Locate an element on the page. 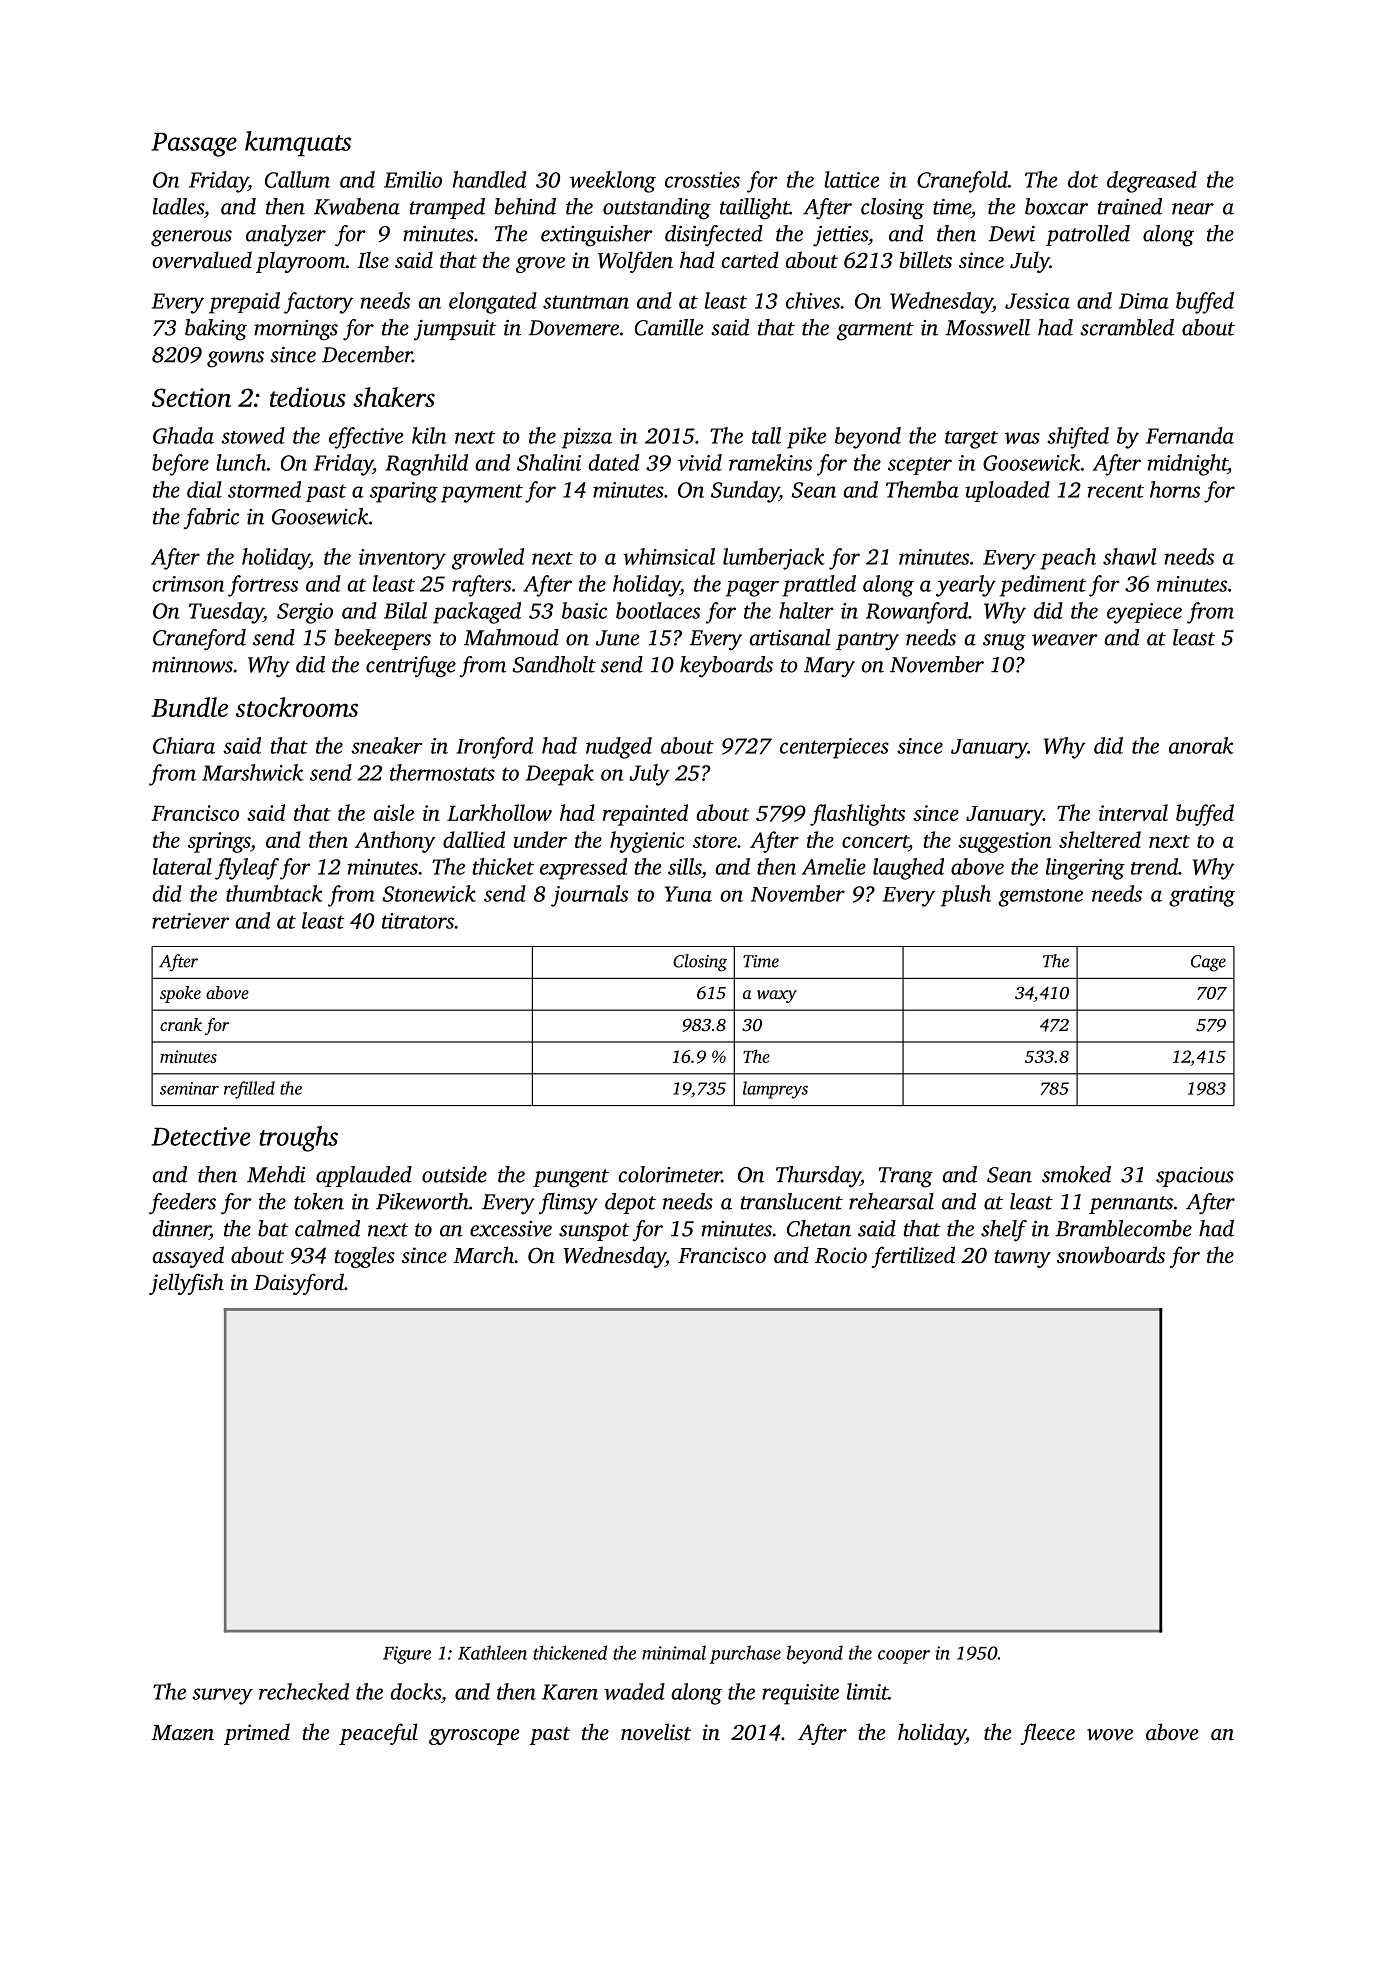 The image size is (1386, 1969). Kathleen is located at coordinates (492, 1652).
